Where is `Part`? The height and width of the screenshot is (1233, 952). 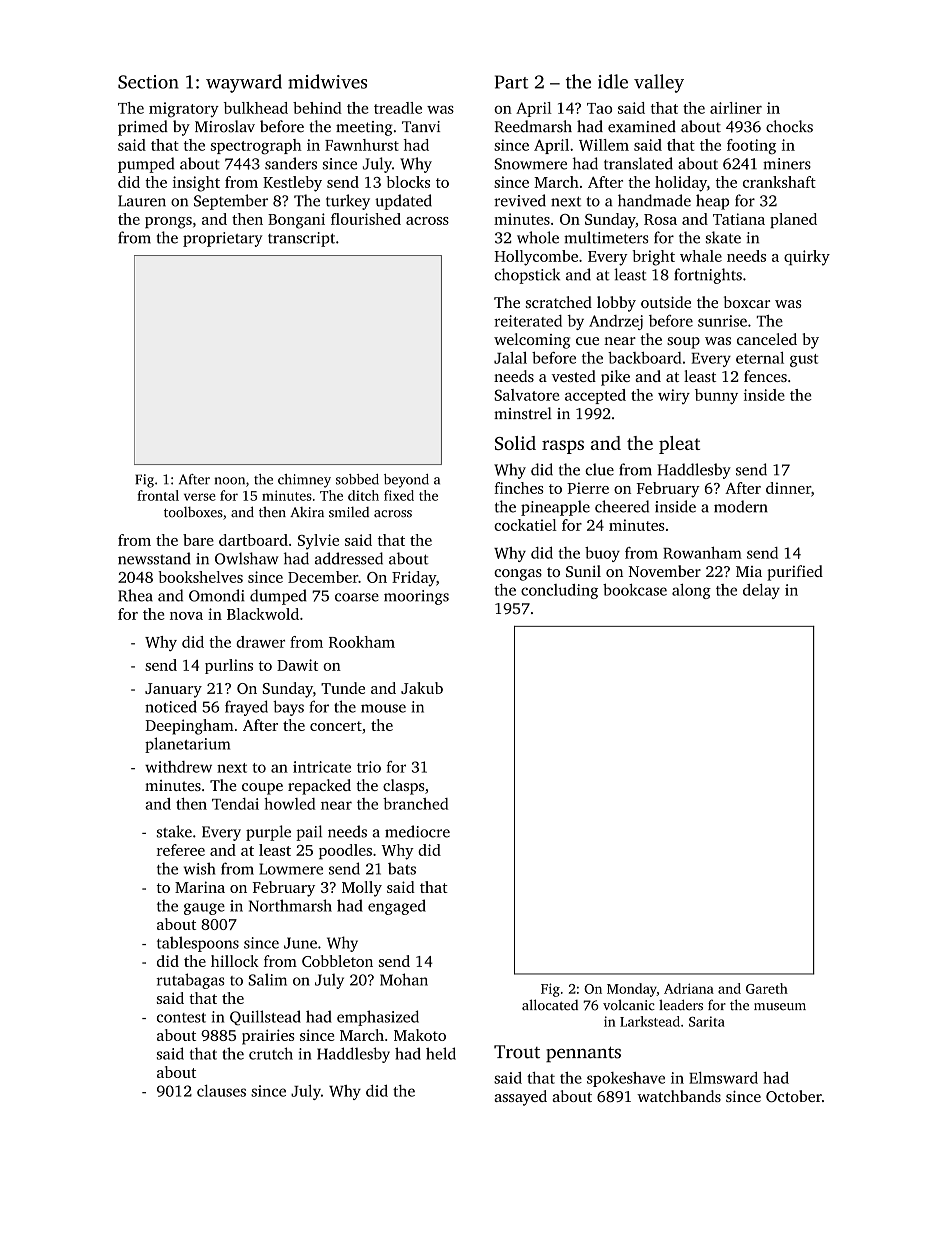
Part is located at coordinates (511, 82).
